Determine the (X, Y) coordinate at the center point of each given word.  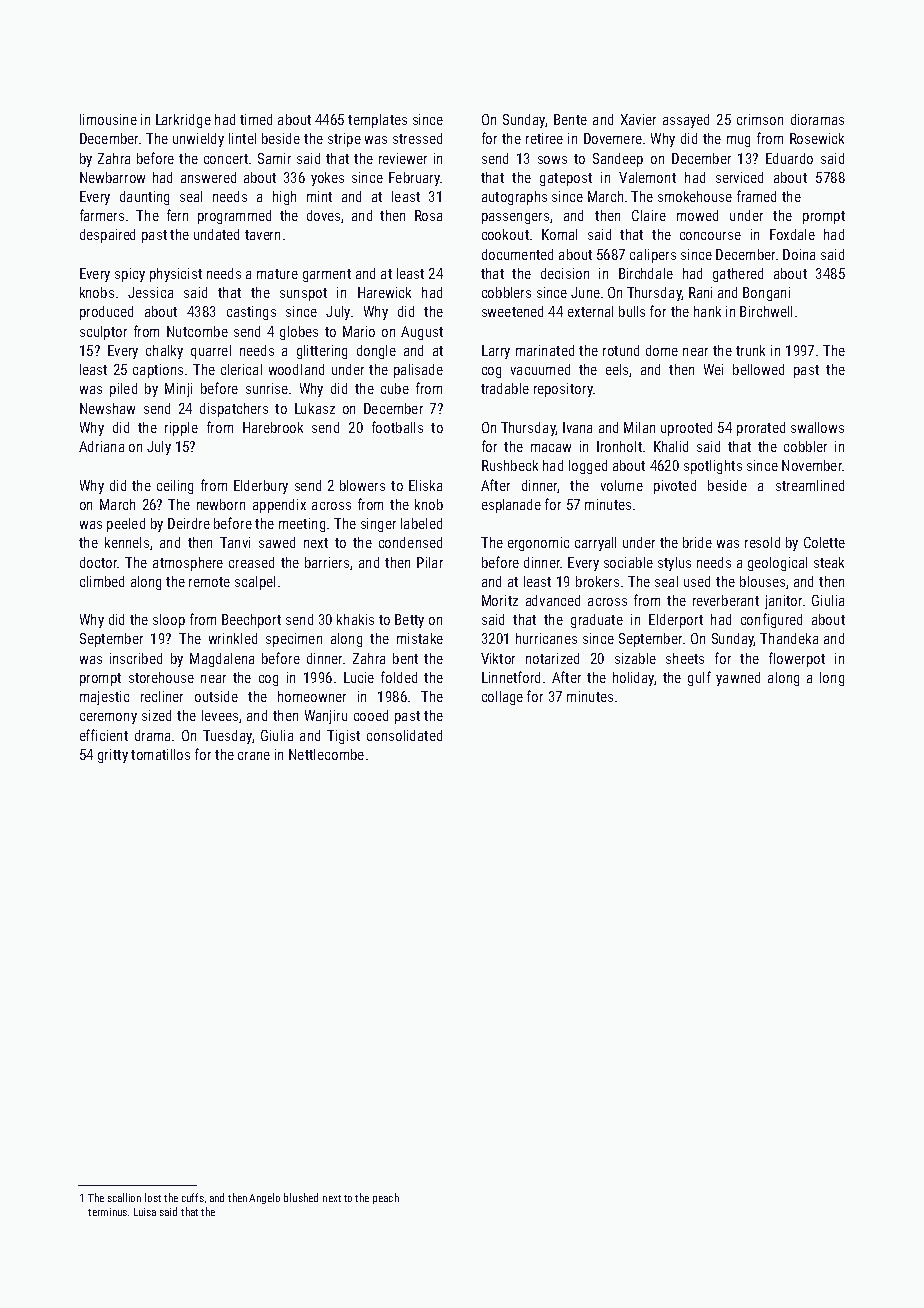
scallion (124, 1197)
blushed (301, 1197)
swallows (817, 427)
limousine (108, 119)
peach (386, 1198)
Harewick (384, 292)
